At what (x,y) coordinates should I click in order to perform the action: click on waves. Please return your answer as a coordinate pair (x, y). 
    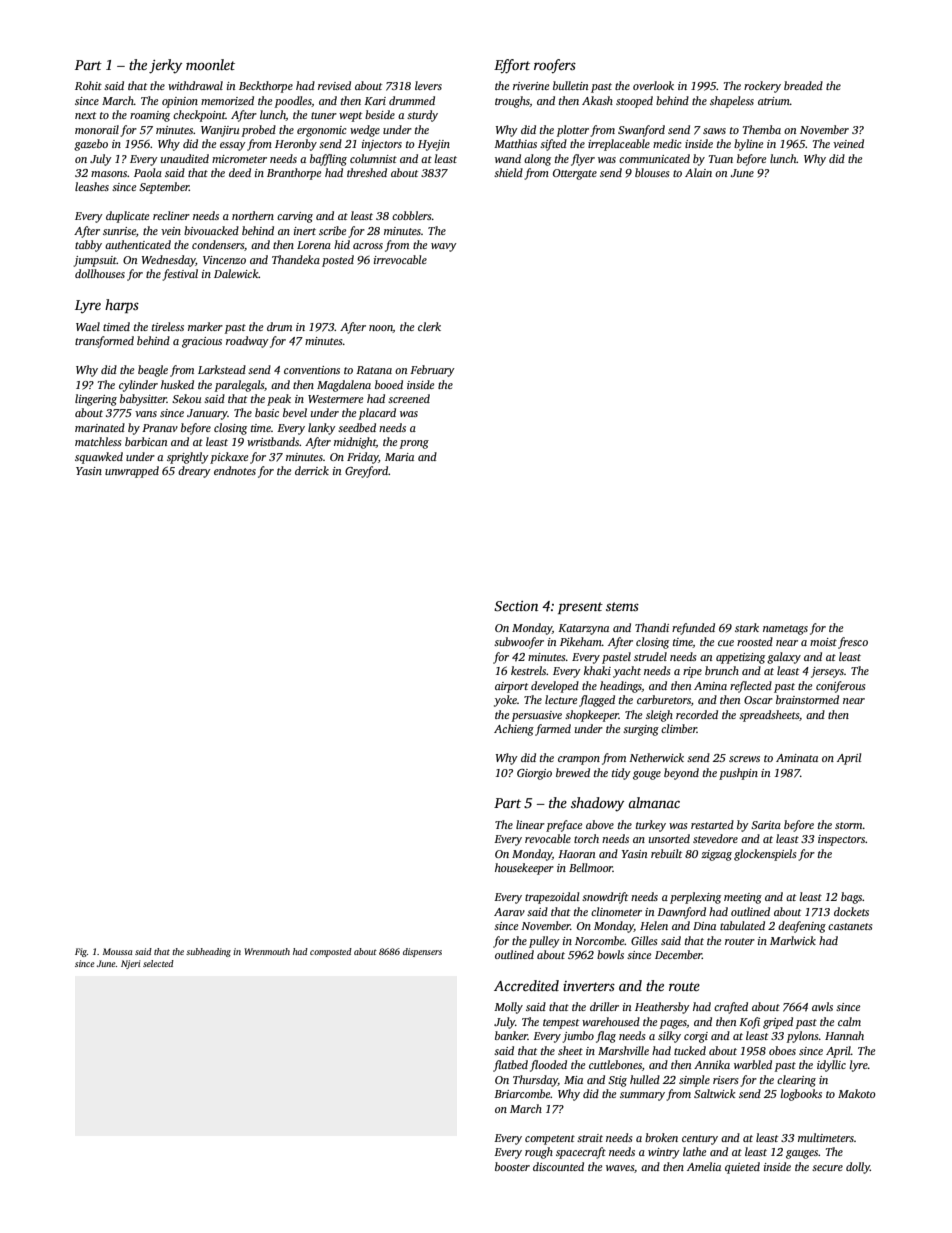
    Looking at the image, I should click on (620, 1168).
